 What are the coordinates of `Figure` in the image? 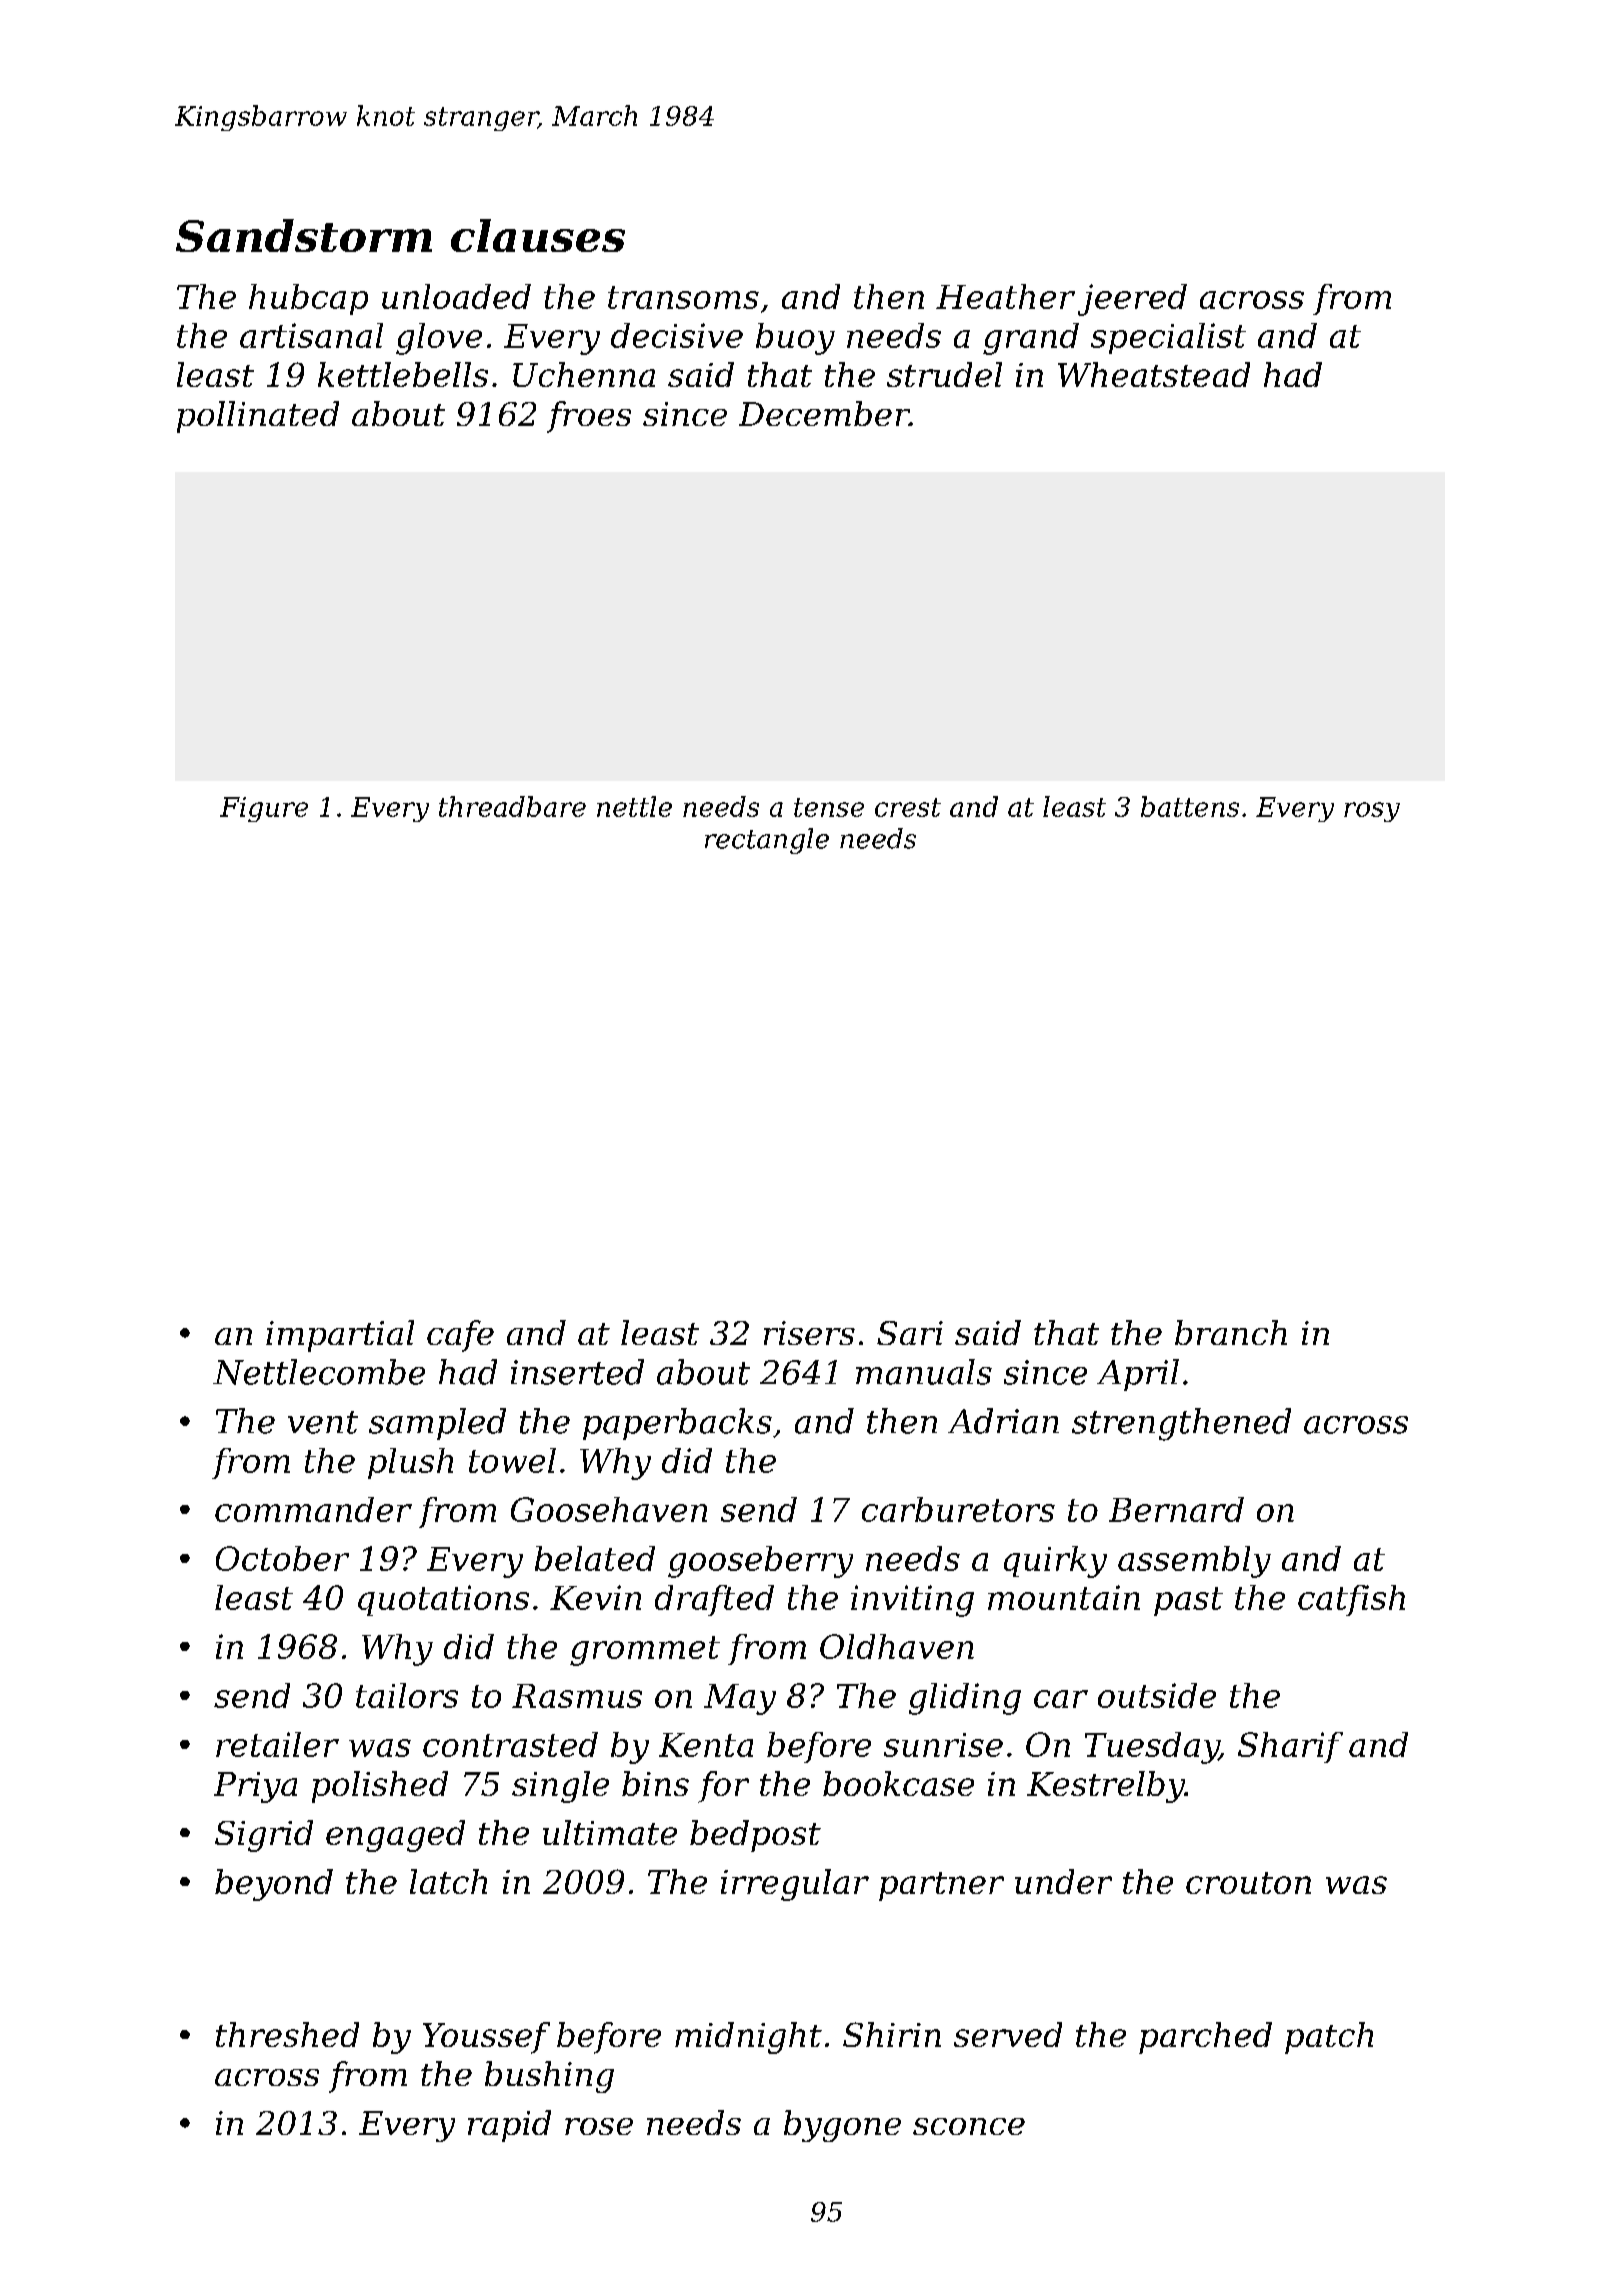 It's located at (264, 809).
